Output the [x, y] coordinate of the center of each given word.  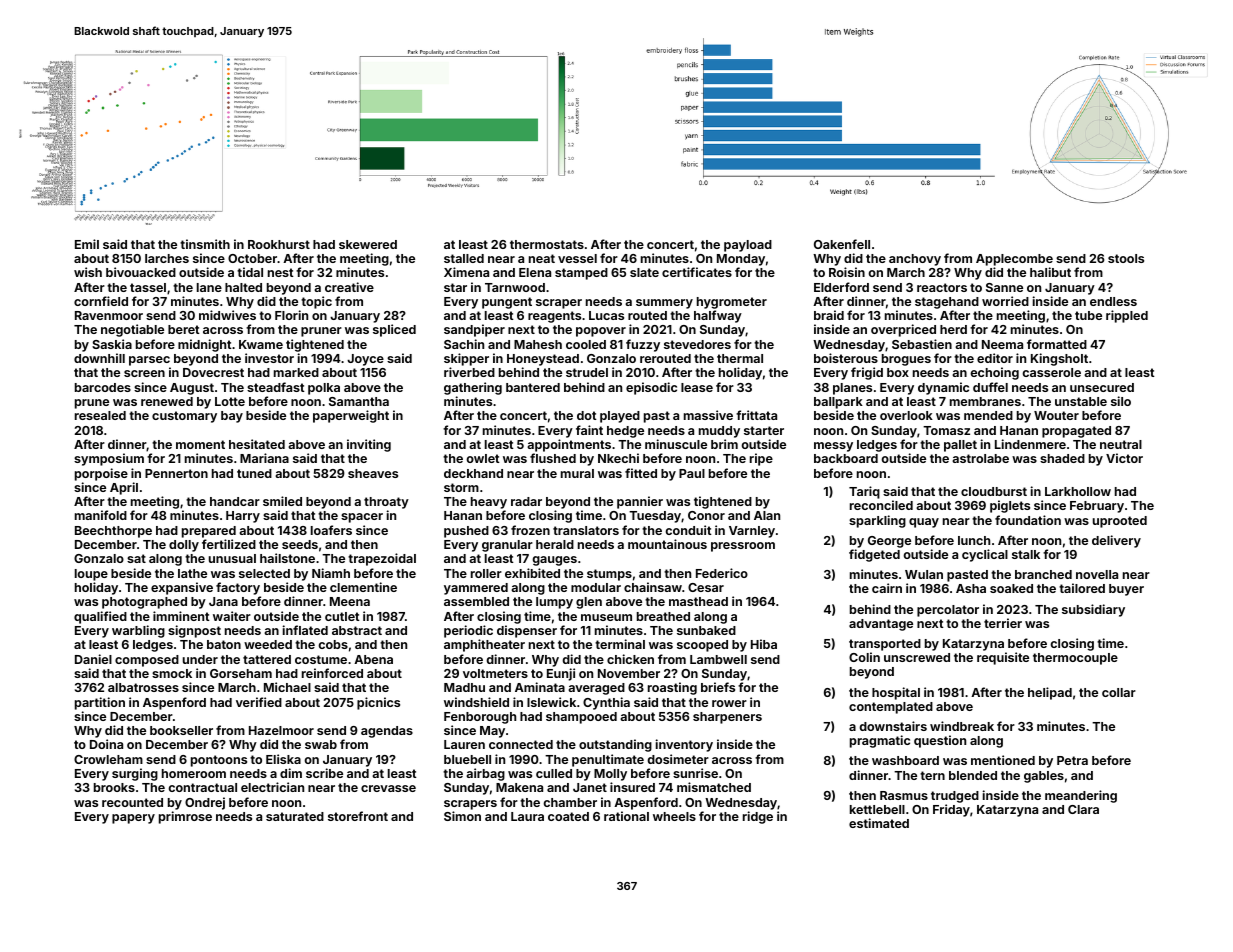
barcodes [103, 387]
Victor [1124, 458]
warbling [138, 631]
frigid [867, 373]
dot [587, 415]
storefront [358, 816]
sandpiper [474, 330]
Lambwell [718, 659]
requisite [1003, 658]
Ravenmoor [109, 315]
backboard [846, 458]
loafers [331, 530]
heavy [489, 503]
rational [626, 816]
